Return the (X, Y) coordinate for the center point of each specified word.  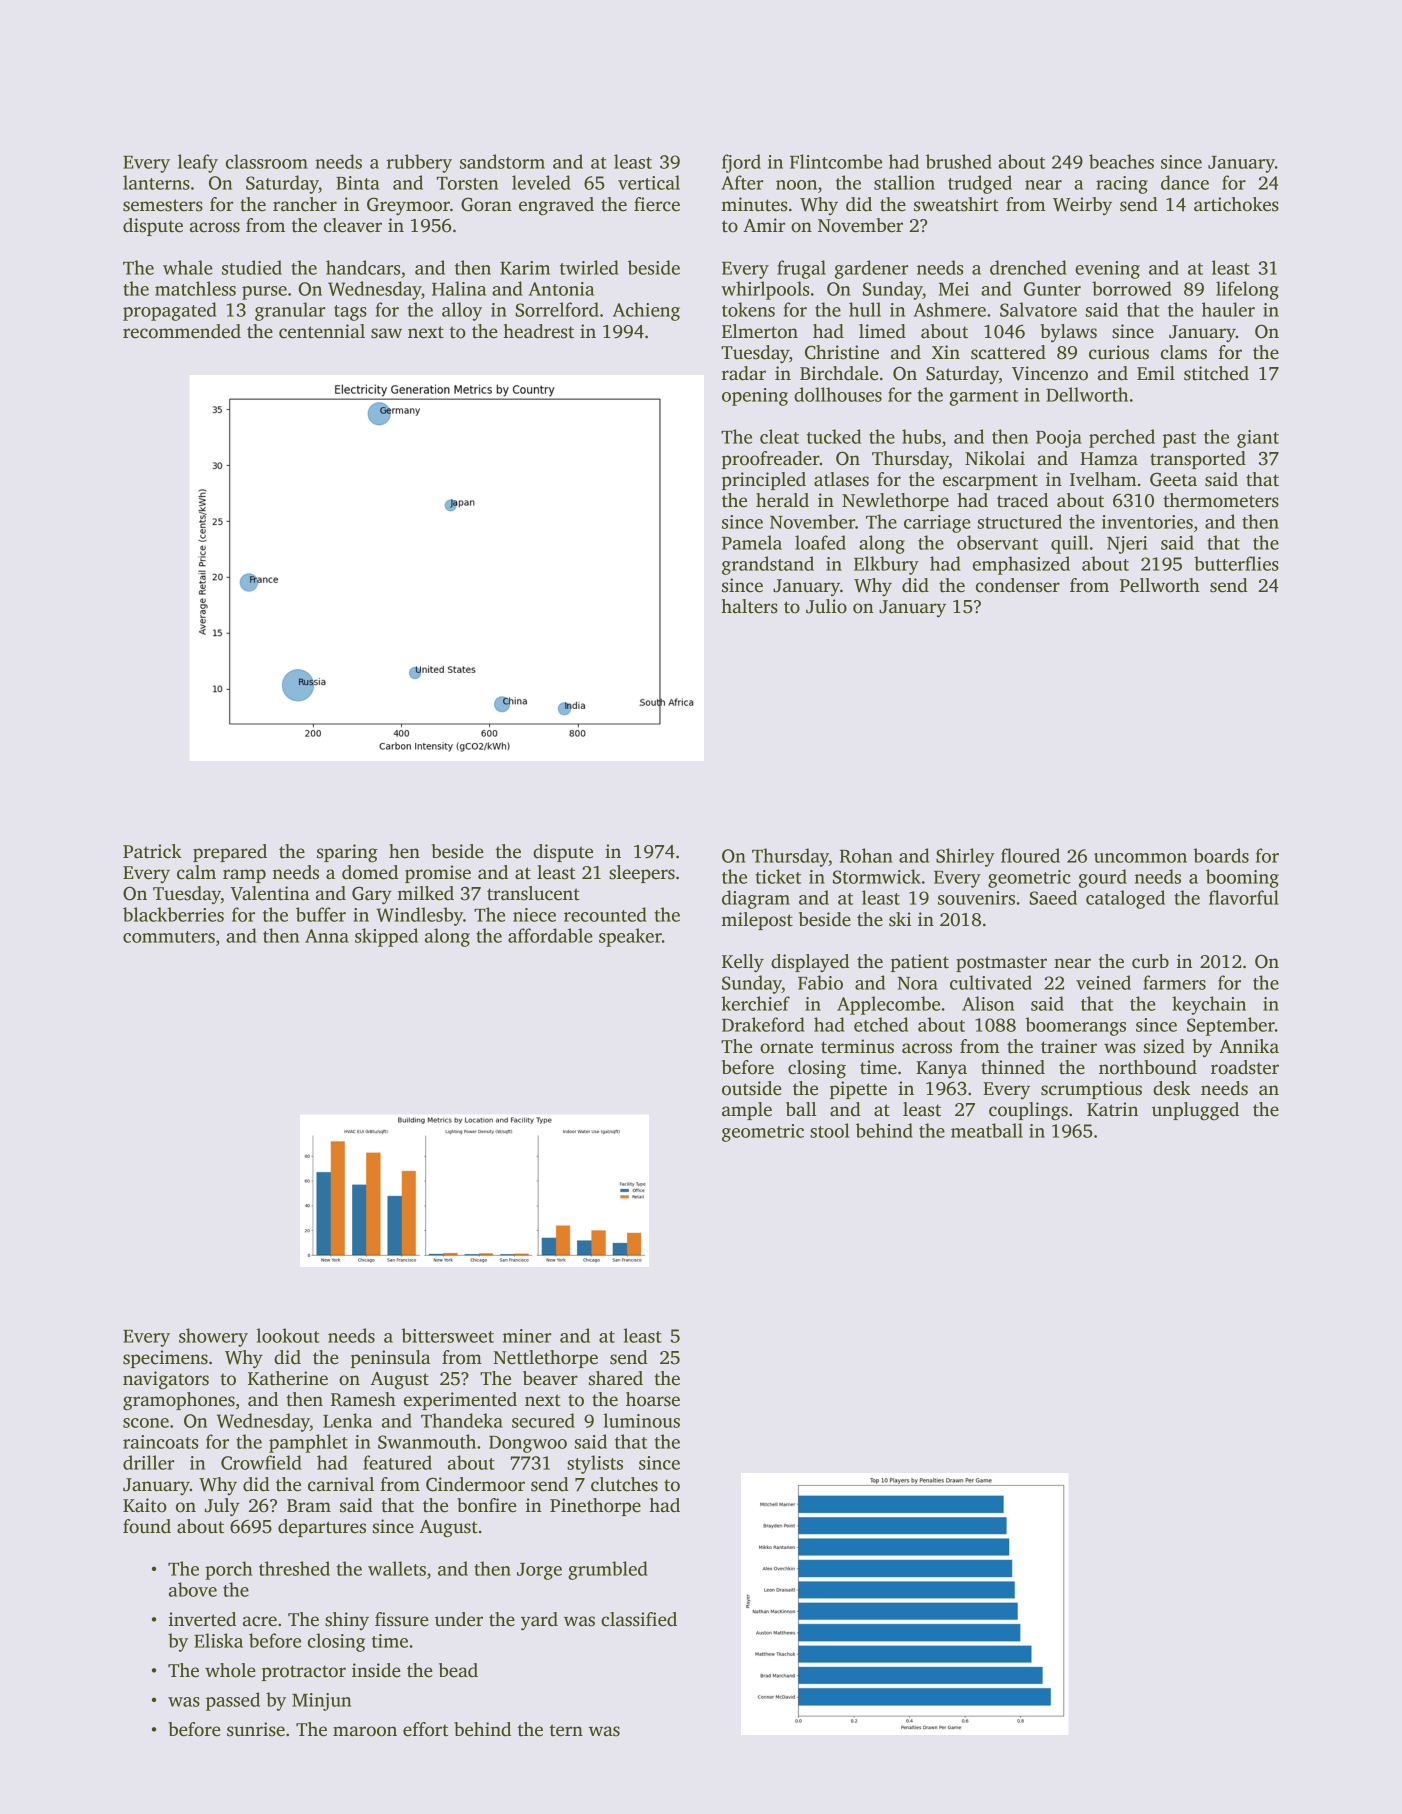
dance (1185, 182)
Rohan (866, 855)
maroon (365, 1731)
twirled (589, 267)
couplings (1028, 1111)
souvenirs (976, 898)
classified (639, 1619)
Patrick (152, 851)
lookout (288, 1335)
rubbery (419, 163)
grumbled (608, 1570)
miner (527, 1336)
